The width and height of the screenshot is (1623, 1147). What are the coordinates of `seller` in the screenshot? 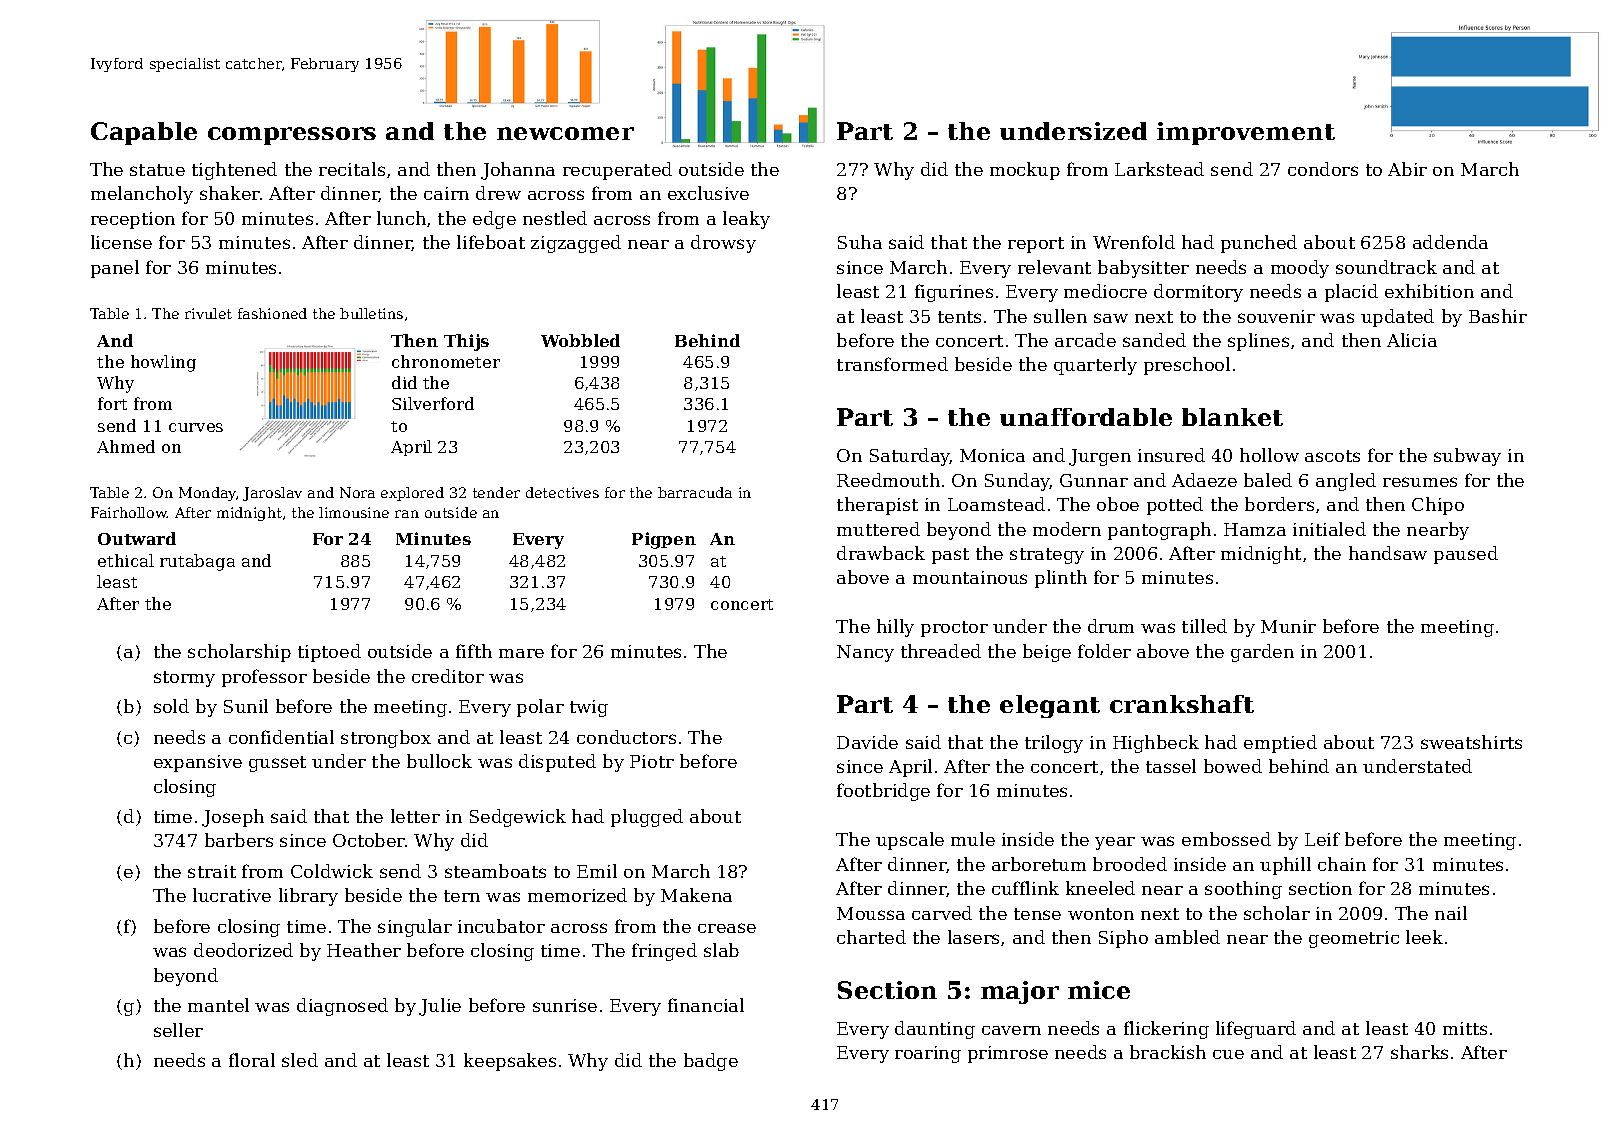 It's located at (178, 1030).
